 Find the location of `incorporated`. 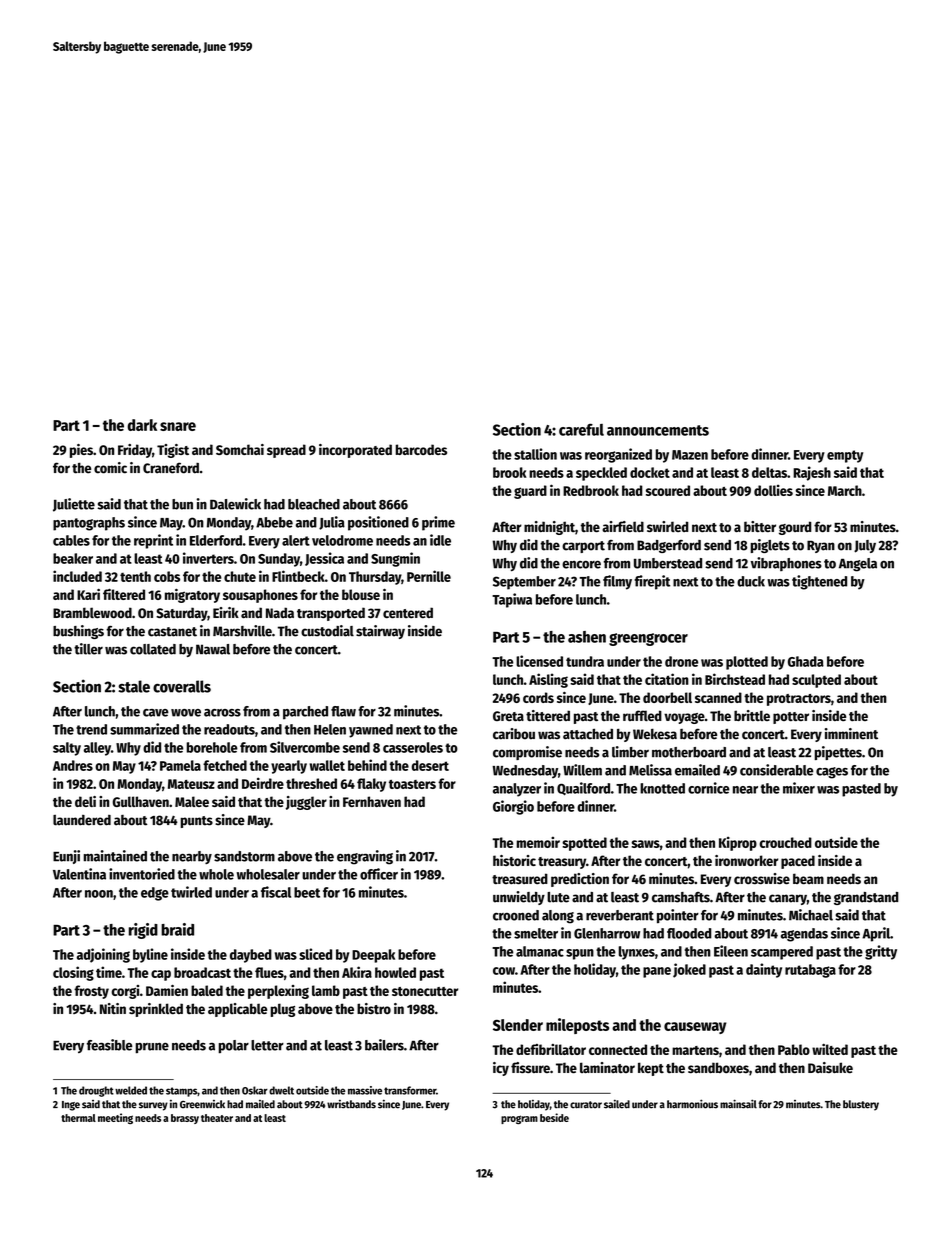

incorporated is located at coordinates (355, 451).
